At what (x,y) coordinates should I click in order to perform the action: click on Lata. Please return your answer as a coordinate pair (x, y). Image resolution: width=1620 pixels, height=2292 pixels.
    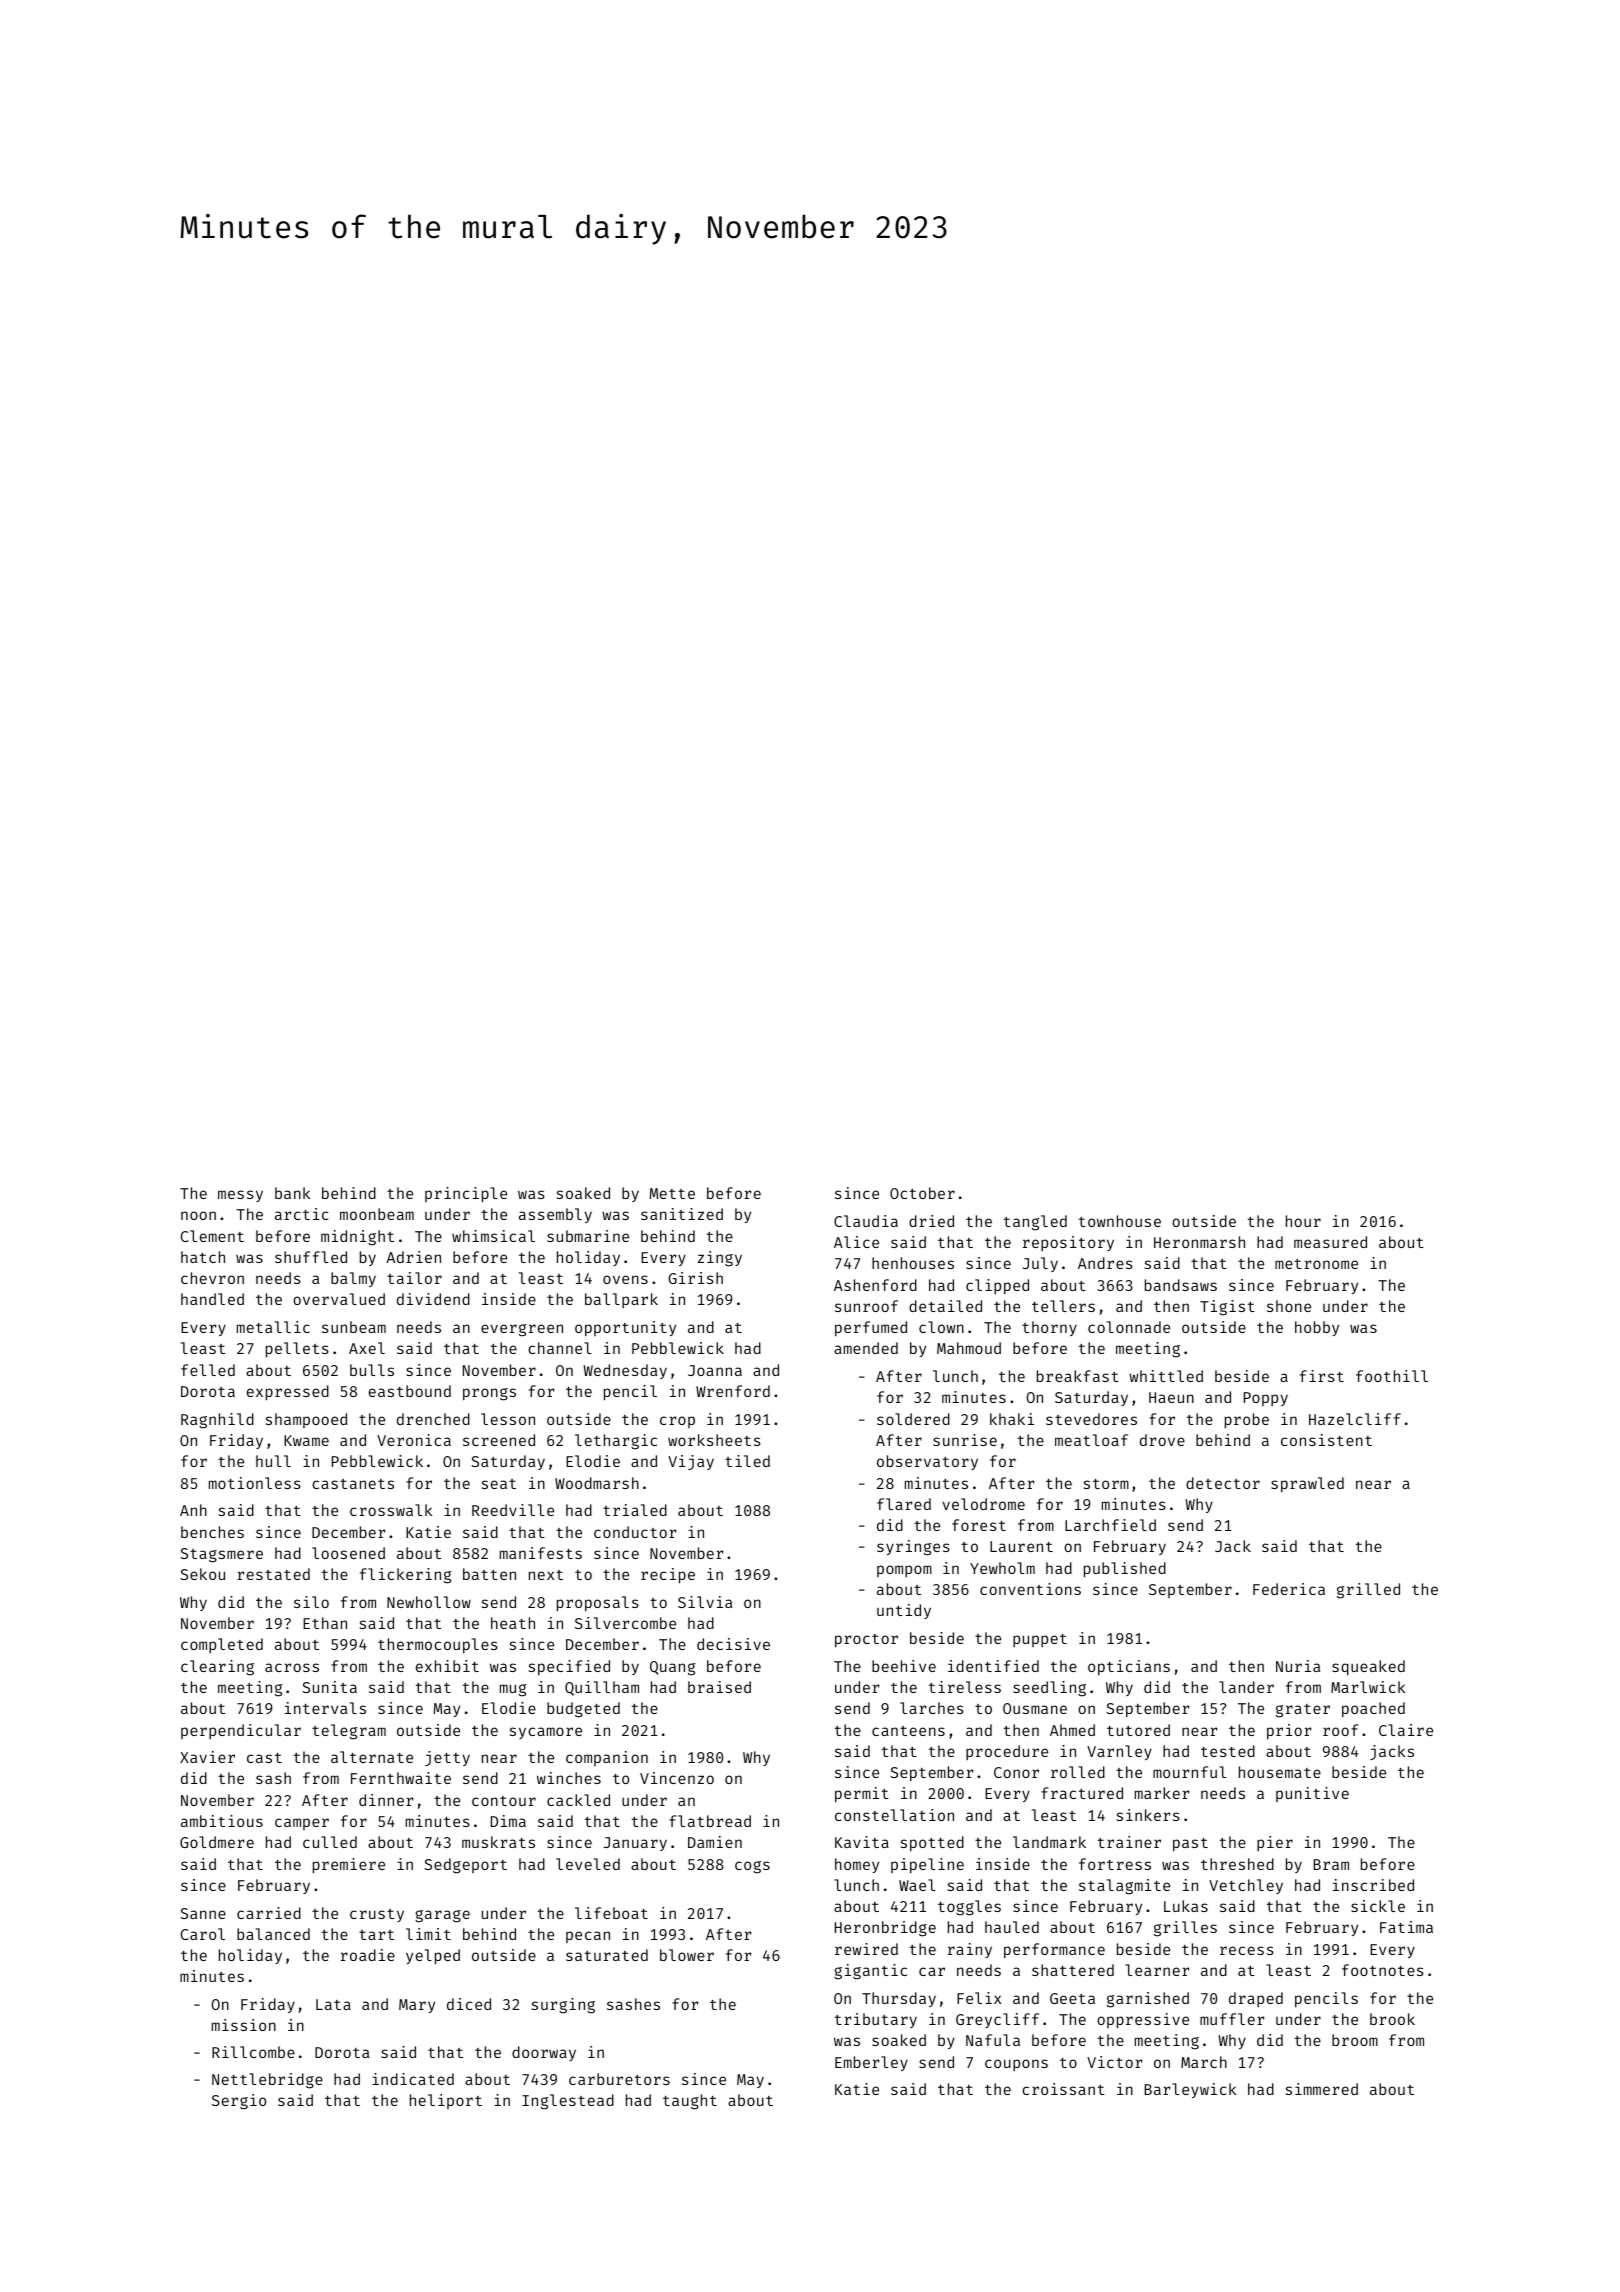
    Looking at the image, I should click on (333, 2004).
